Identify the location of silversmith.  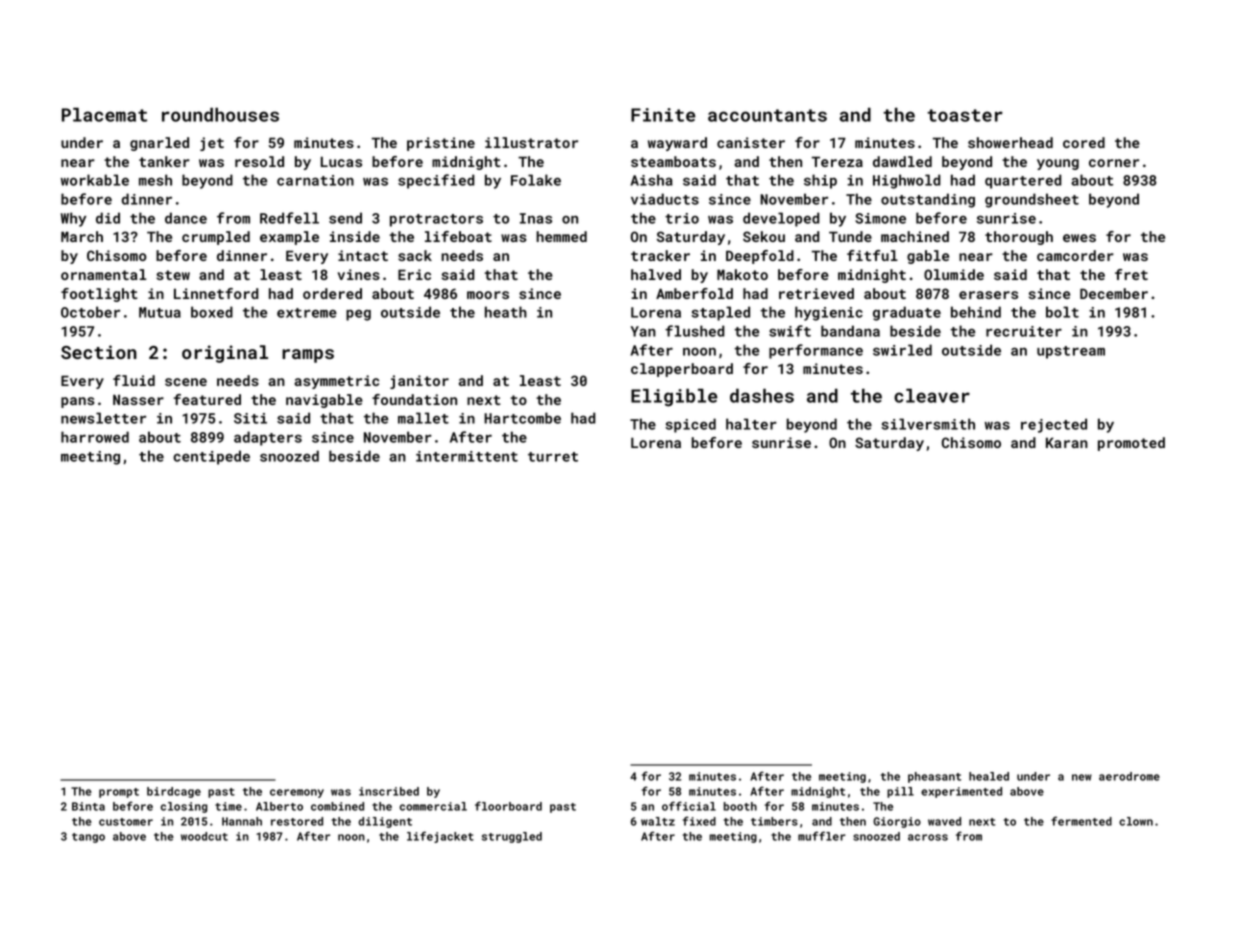
(928, 424).
